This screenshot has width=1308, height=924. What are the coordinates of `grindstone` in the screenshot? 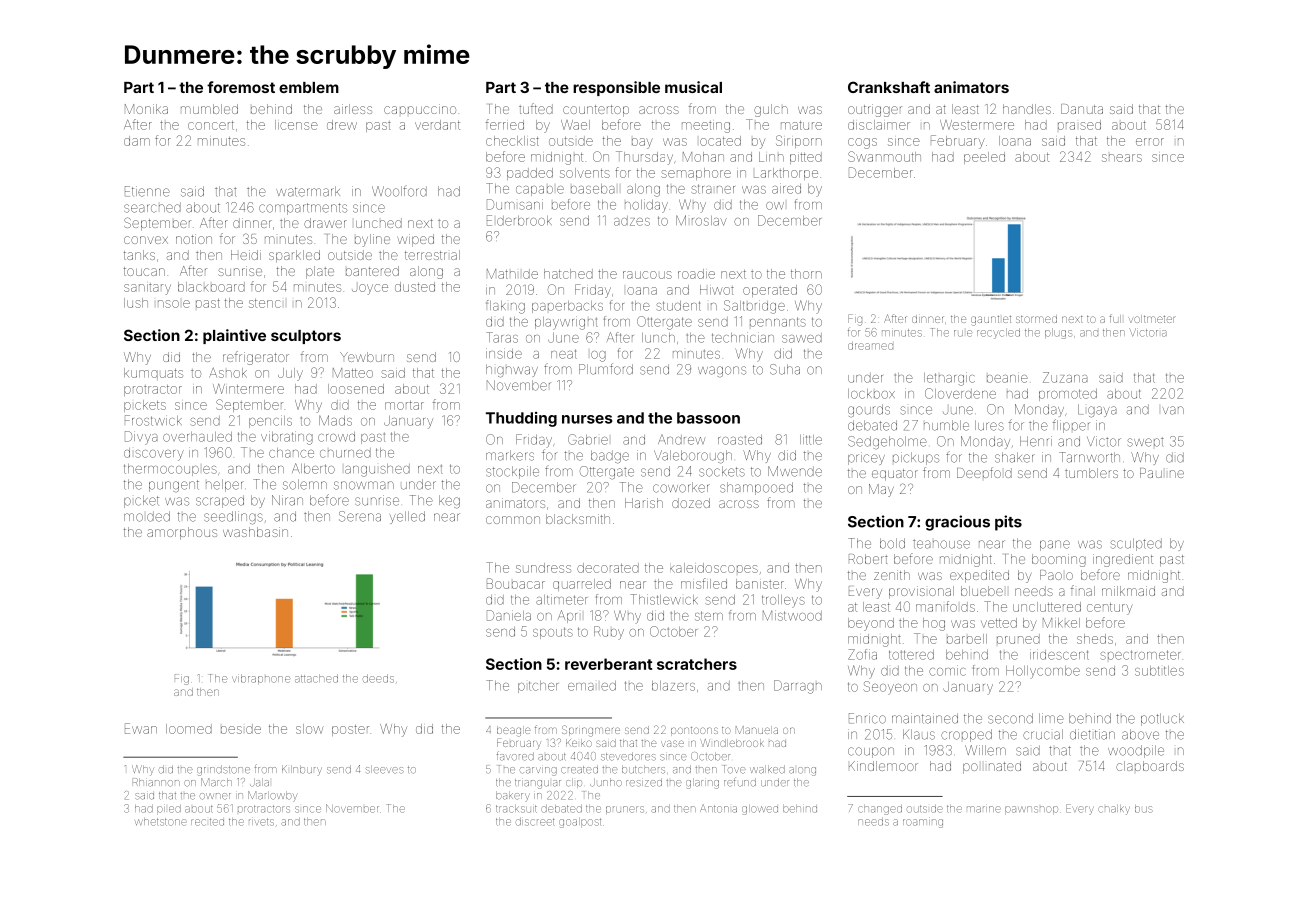 It's located at (223, 770).
